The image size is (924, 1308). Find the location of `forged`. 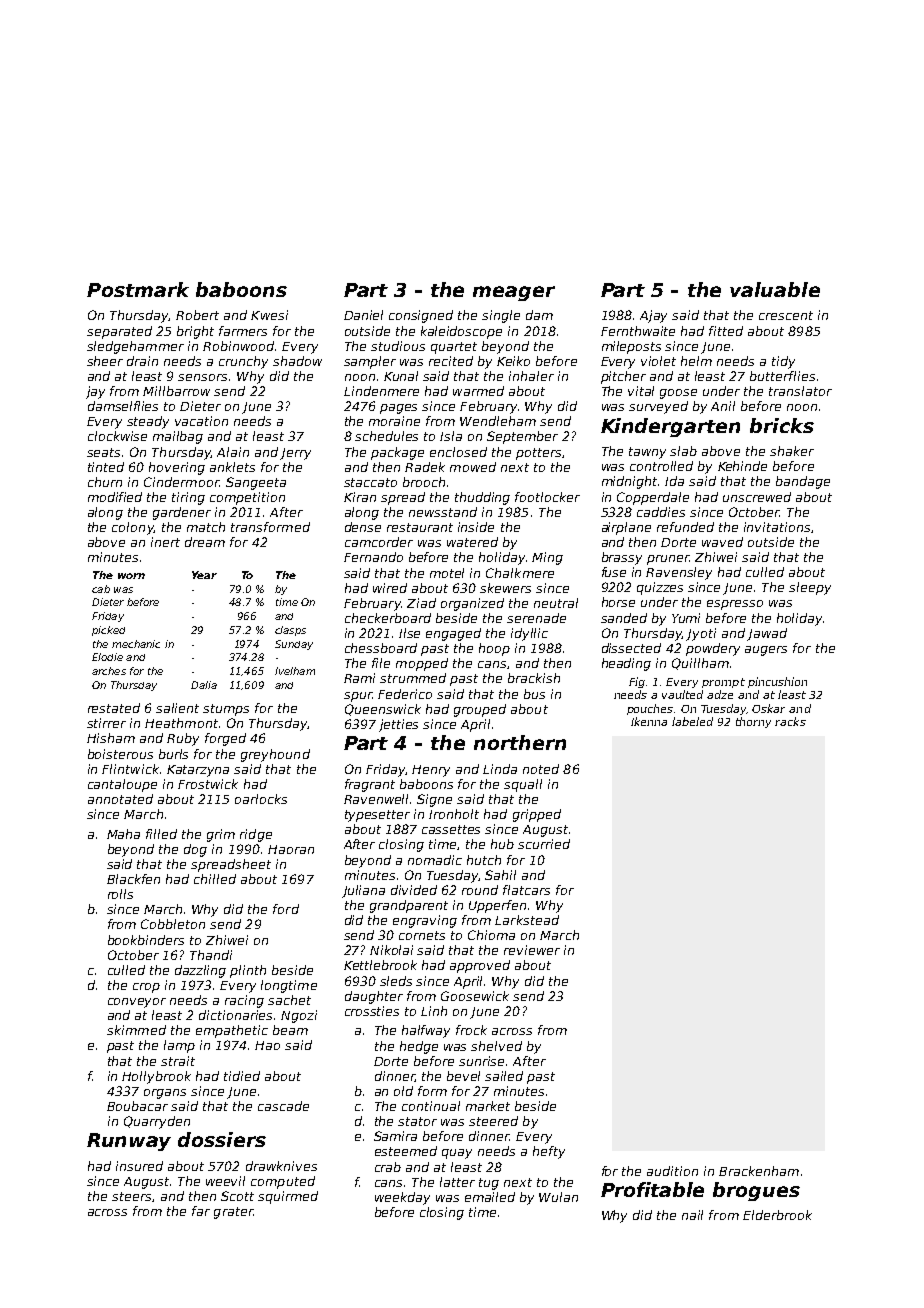

forged is located at coordinates (225, 739).
